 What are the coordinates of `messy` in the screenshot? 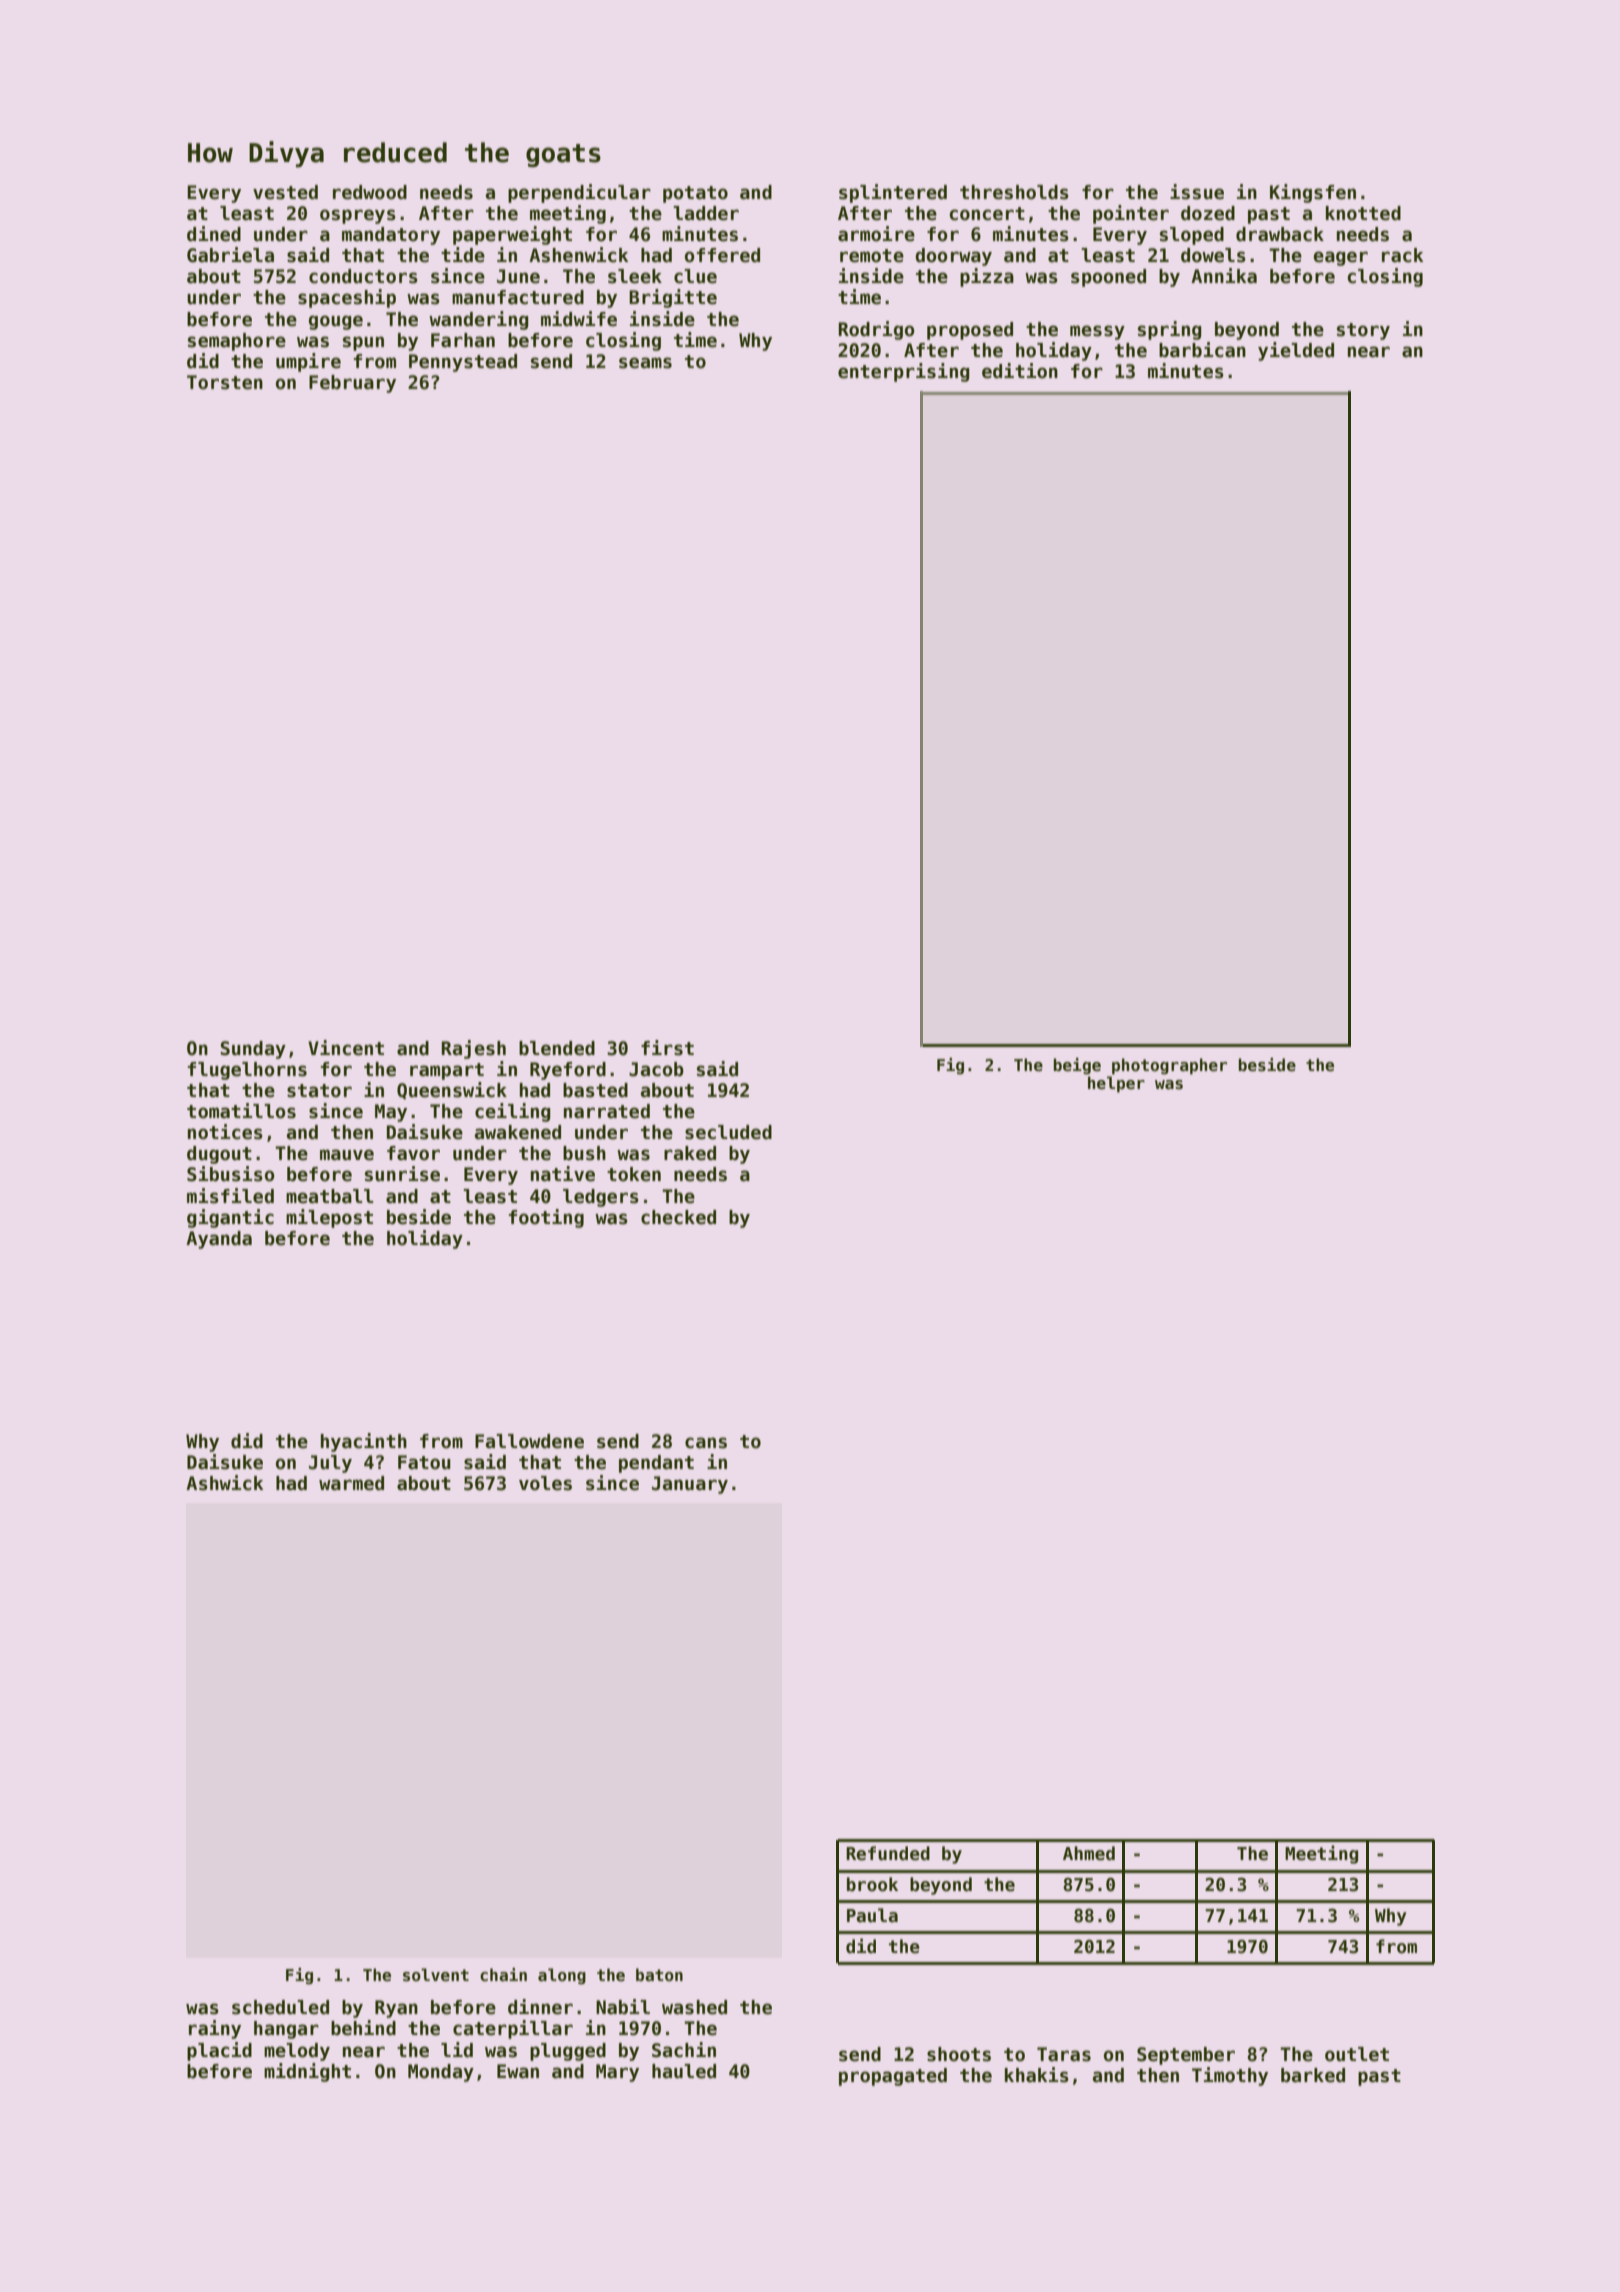 It's located at (1097, 332).
